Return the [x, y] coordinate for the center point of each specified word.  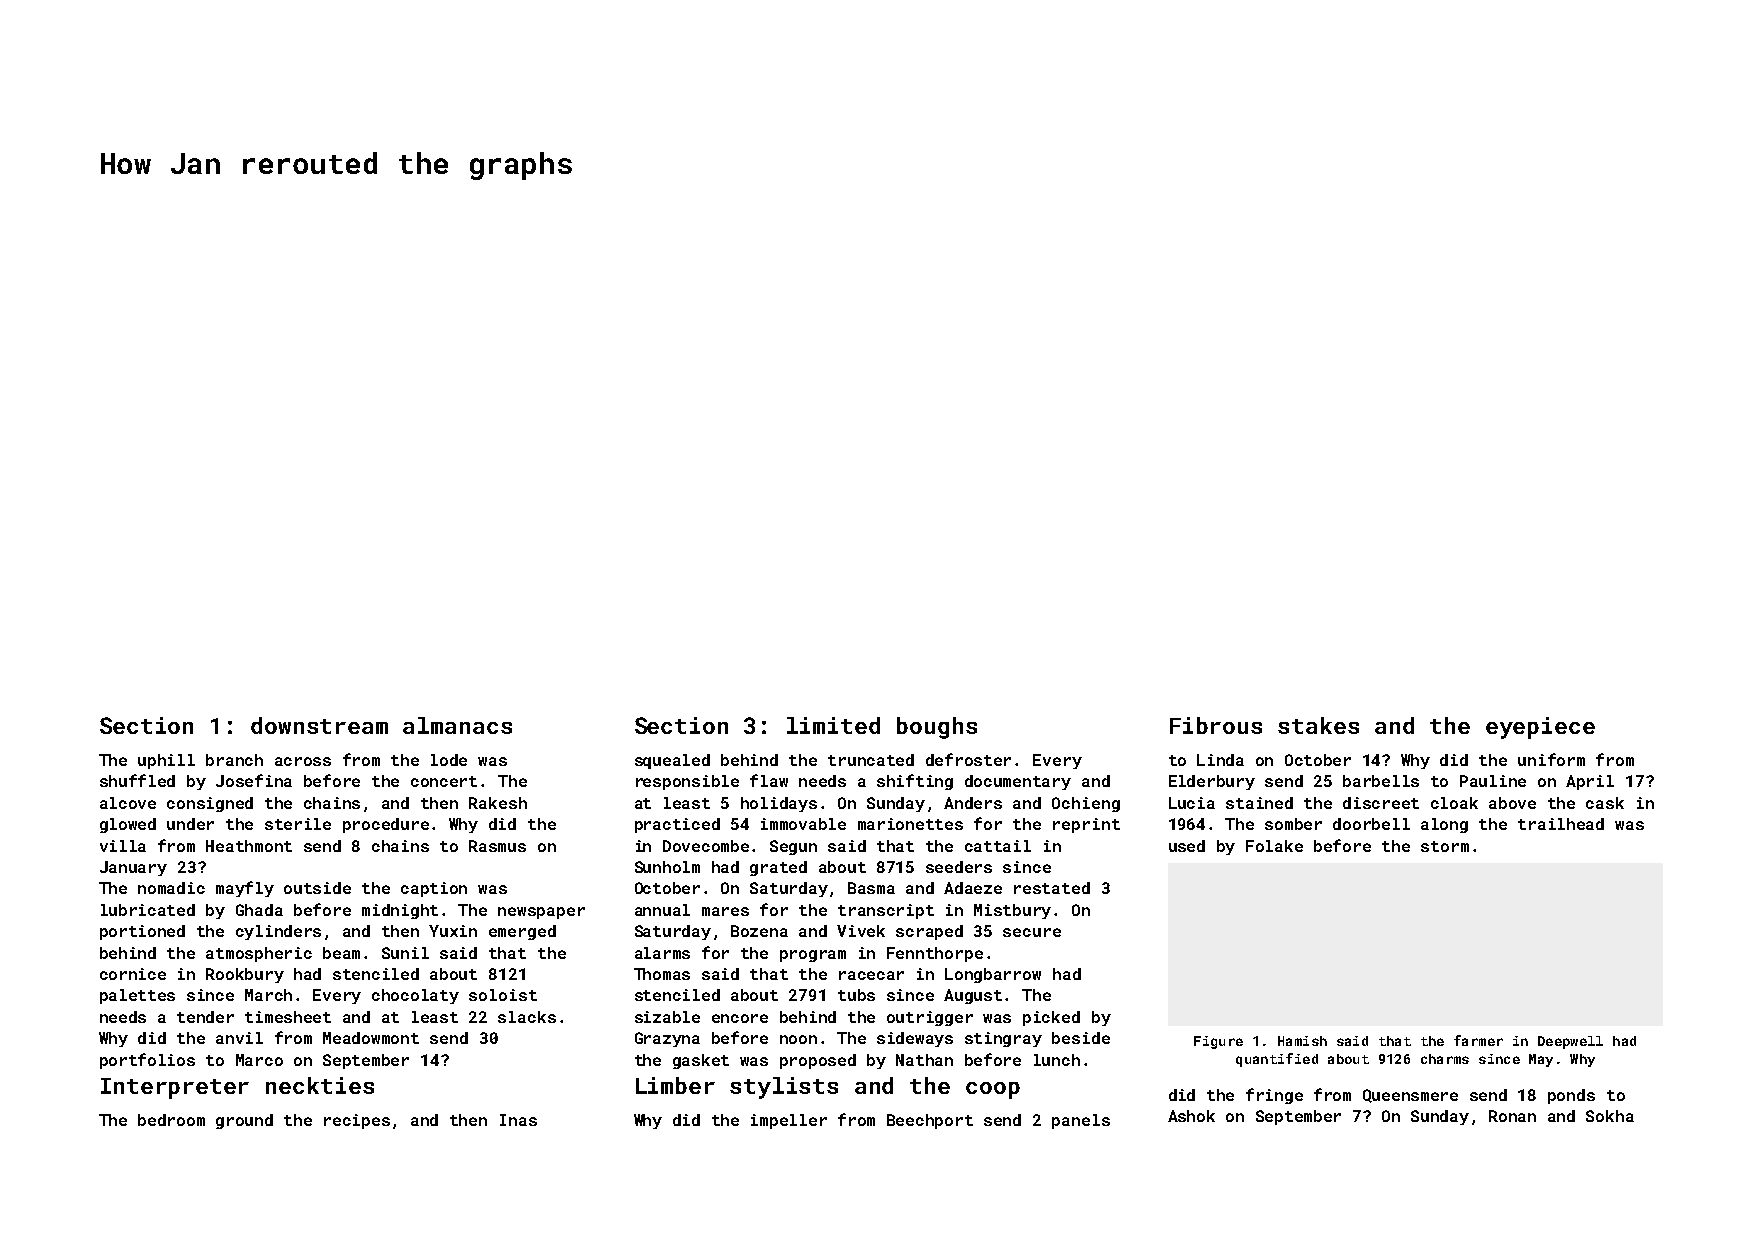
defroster [968, 759]
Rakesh [498, 803]
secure [1032, 932]
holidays [779, 804]
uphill [166, 761]
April [1590, 782]
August [973, 996]
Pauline [1493, 781]
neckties [320, 1085]
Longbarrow [993, 975]
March [268, 995]
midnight [400, 911]
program [813, 956]
